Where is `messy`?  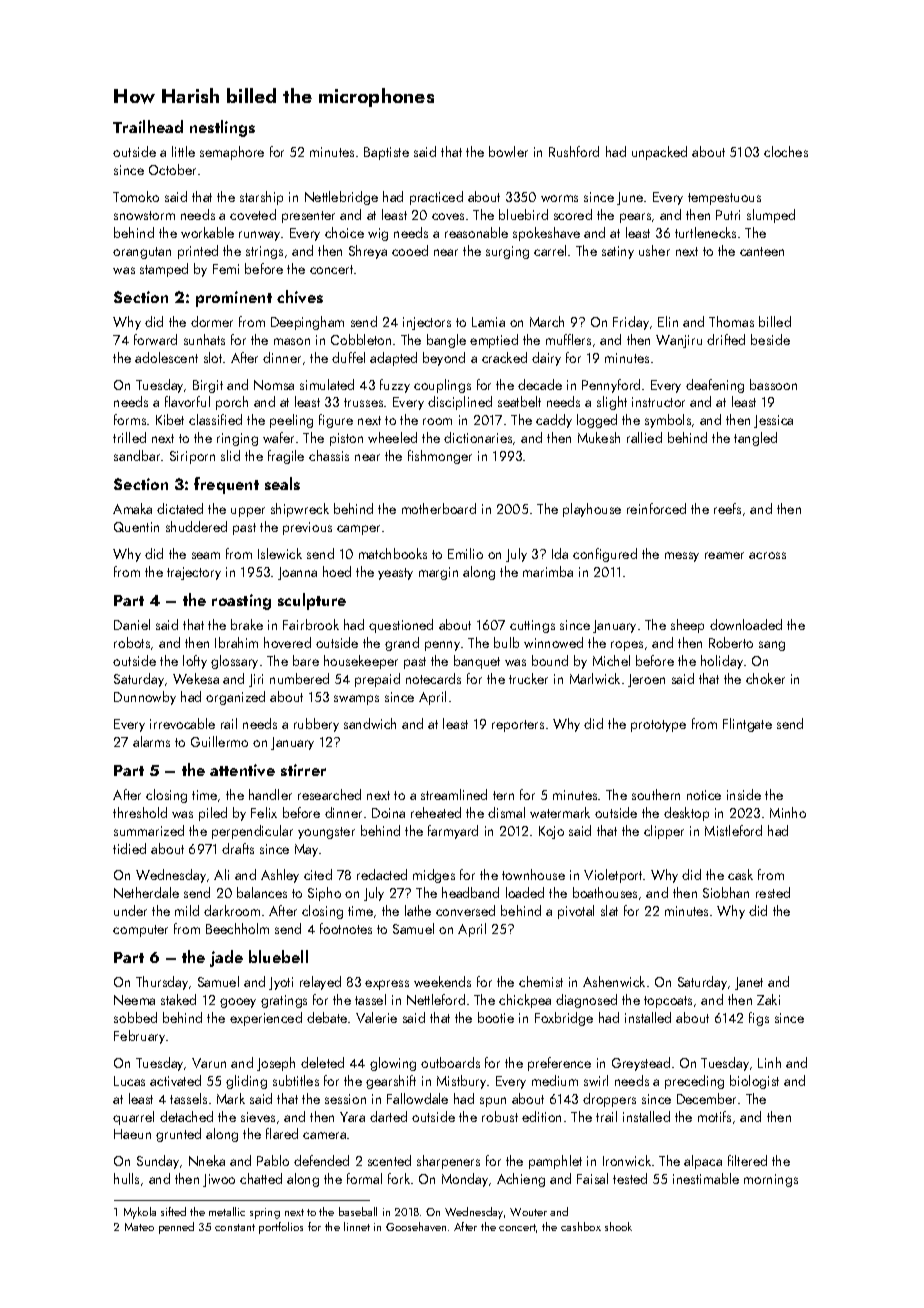 messy is located at coordinates (682, 557).
